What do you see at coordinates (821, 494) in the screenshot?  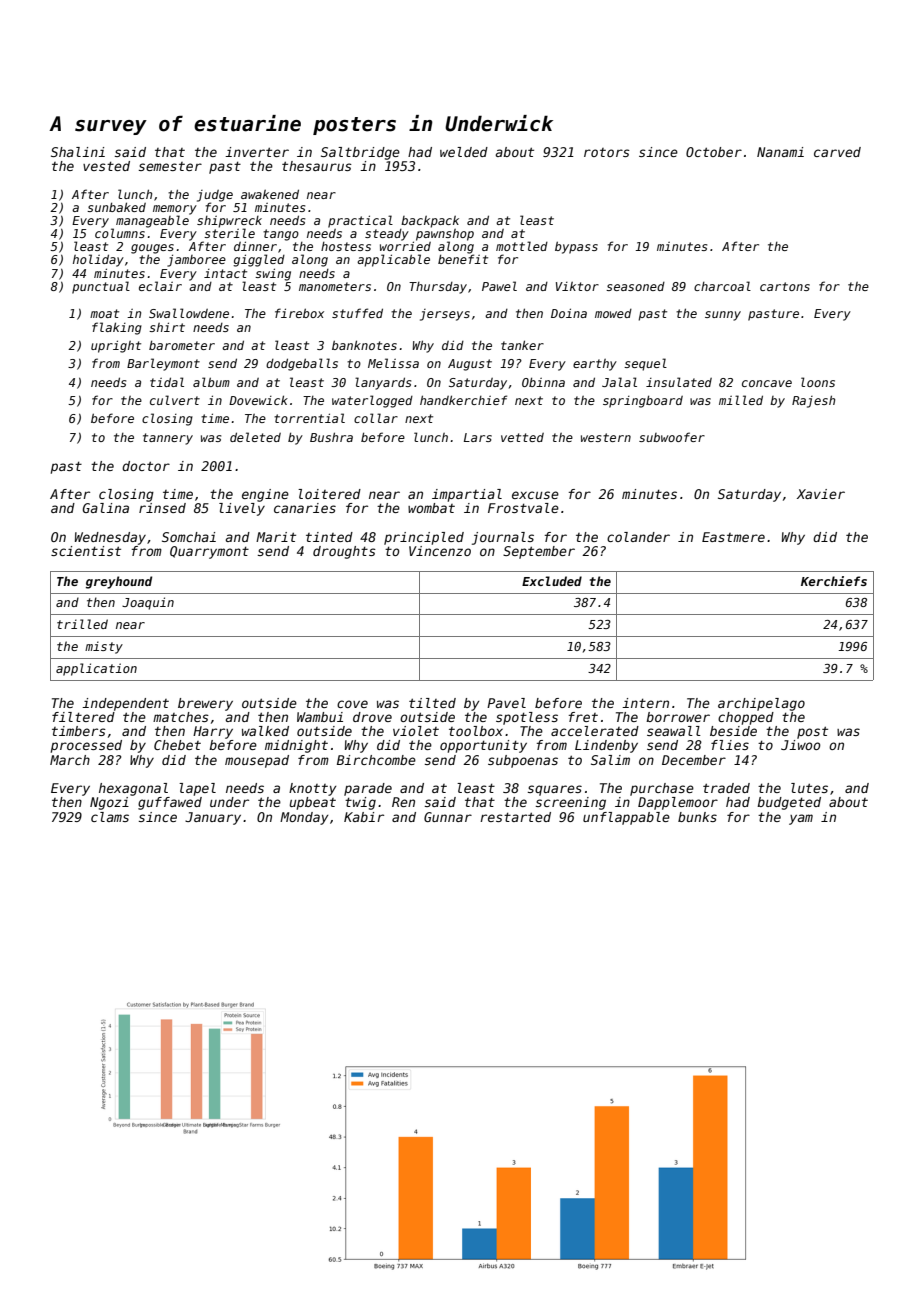 I see `Xavier` at bounding box center [821, 494].
